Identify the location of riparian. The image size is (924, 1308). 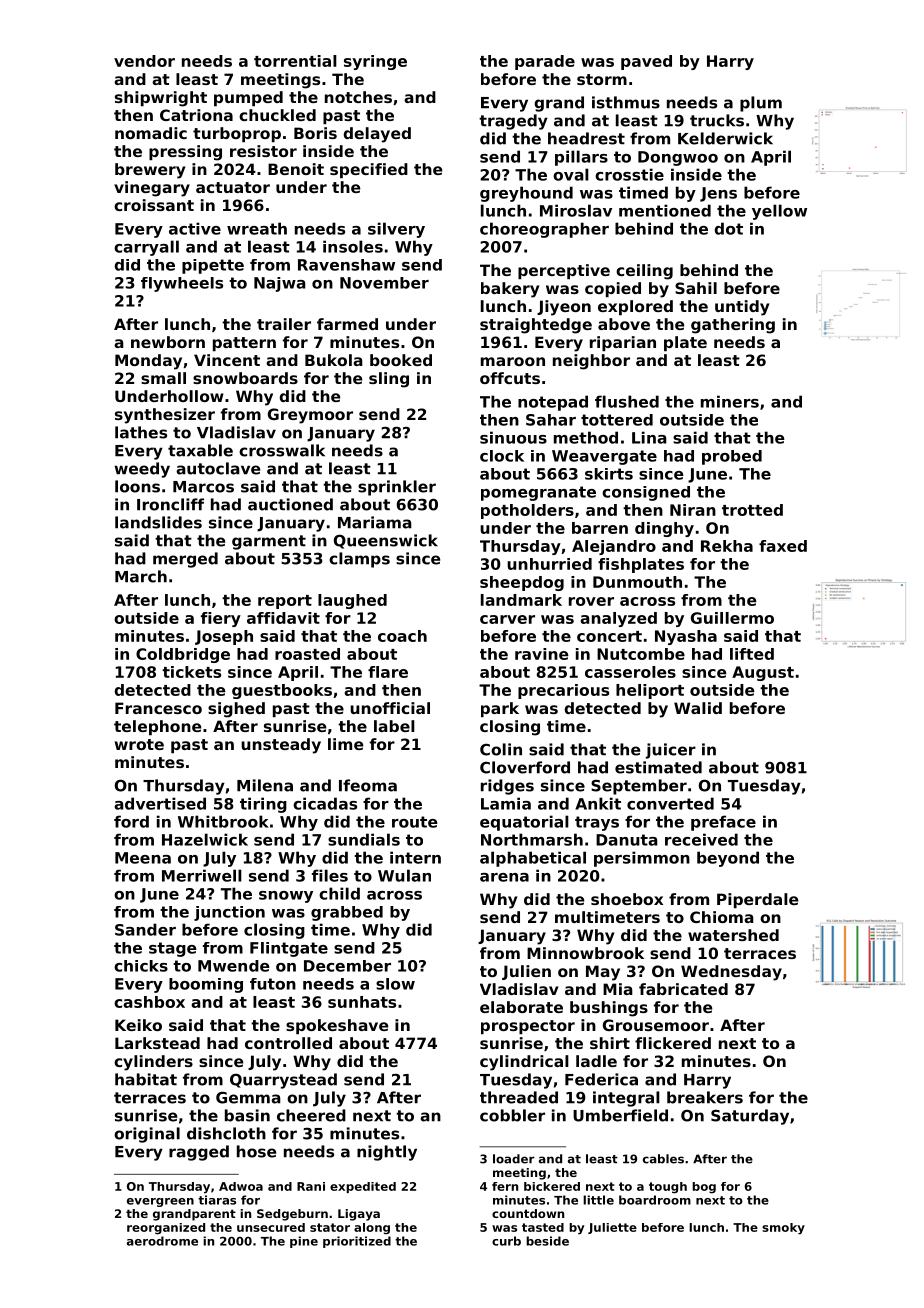
(623, 343).
